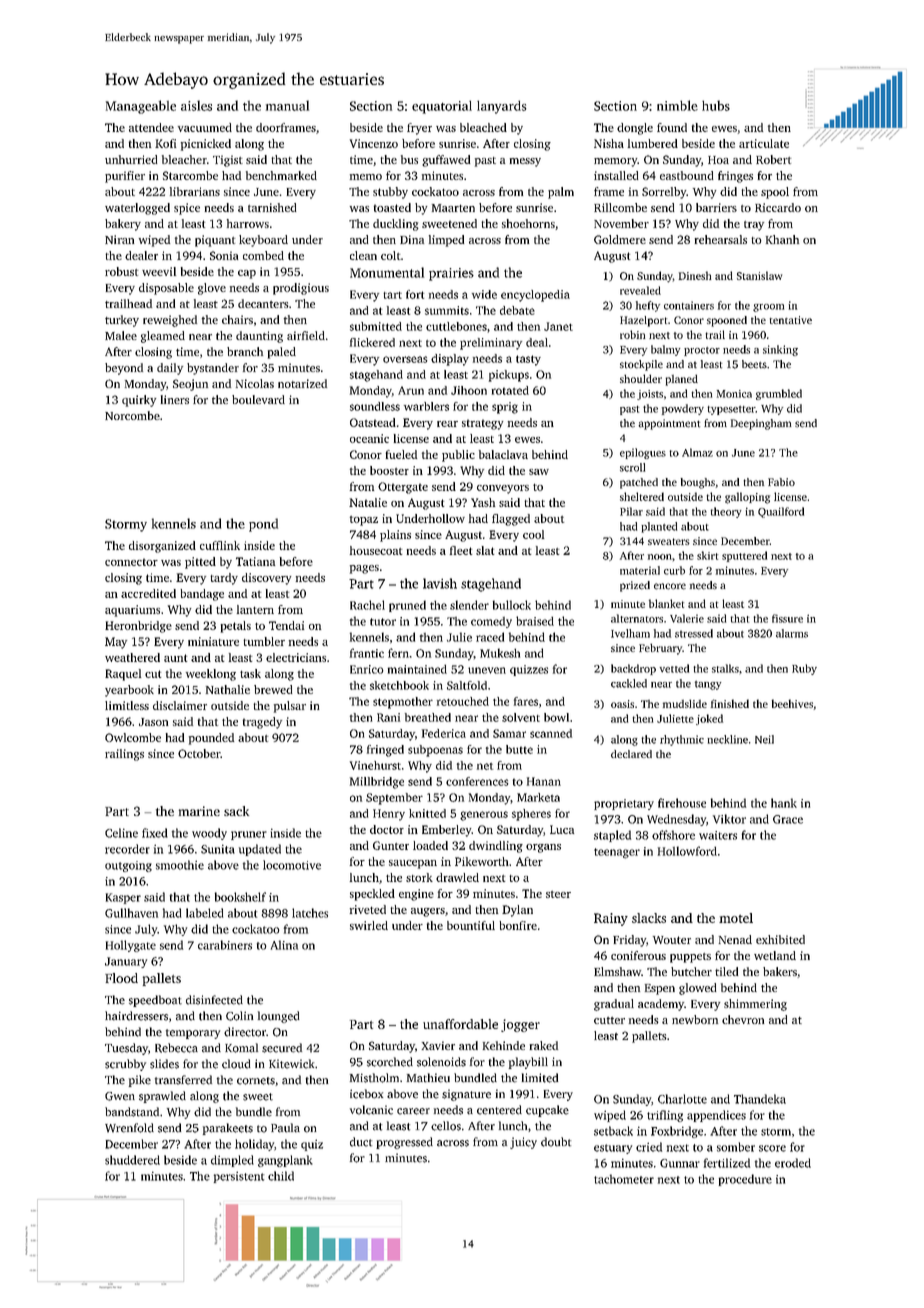  What do you see at coordinates (716, 105) in the document?
I see `hubs` at bounding box center [716, 105].
